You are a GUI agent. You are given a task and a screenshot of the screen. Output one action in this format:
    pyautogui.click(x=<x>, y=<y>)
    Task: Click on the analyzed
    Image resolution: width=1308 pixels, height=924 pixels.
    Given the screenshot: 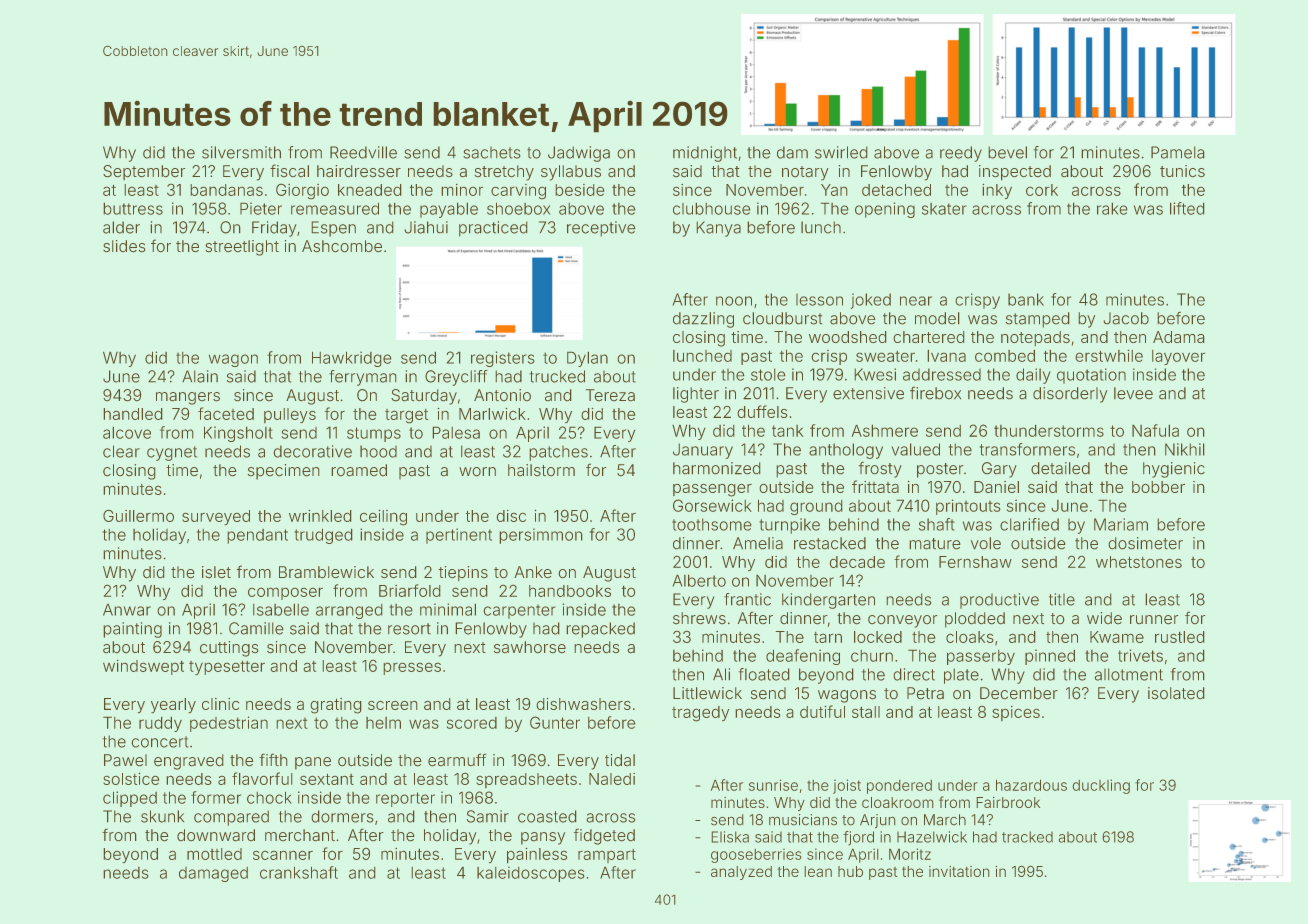 What is the action you would take?
    pyautogui.click(x=741, y=873)
